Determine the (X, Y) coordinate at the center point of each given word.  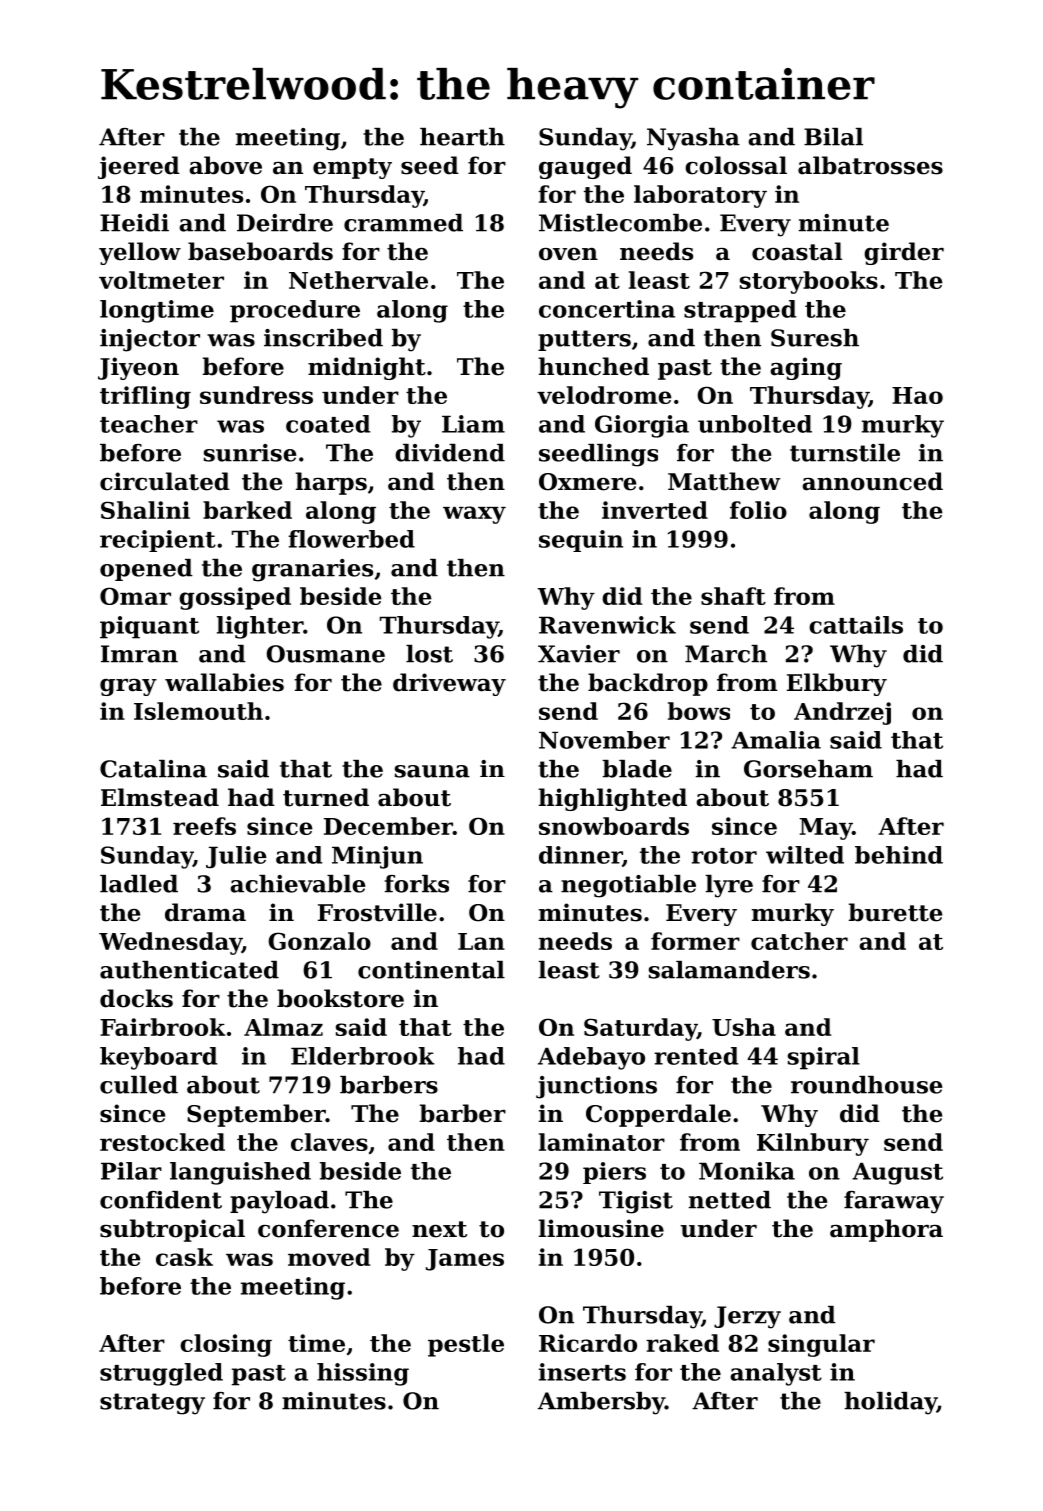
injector (150, 340)
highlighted (612, 799)
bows (699, 711)
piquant (149, 627)
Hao (917, 395)
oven (568, 254)
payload (279, 1202)
